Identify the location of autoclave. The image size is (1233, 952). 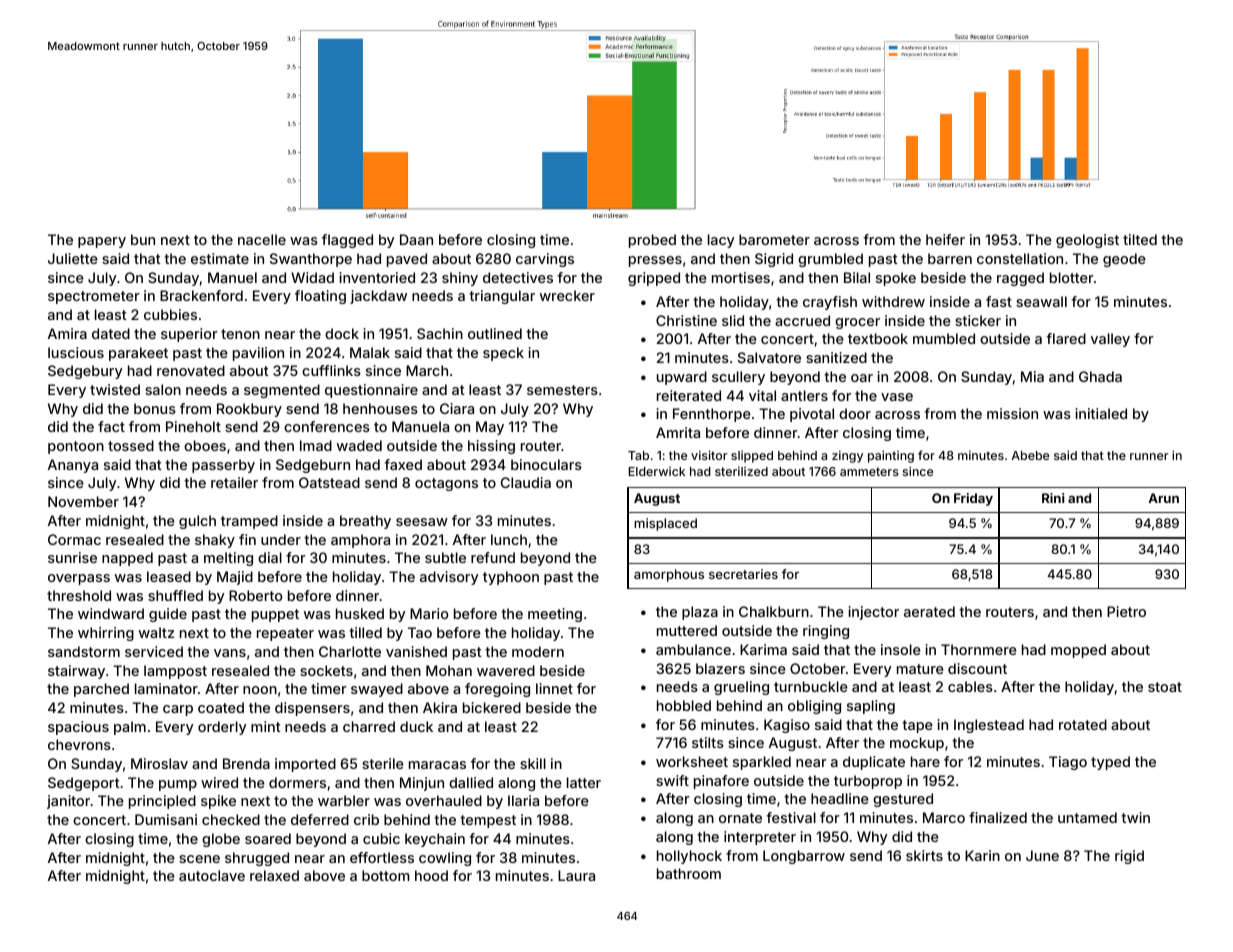
(212, 875).
